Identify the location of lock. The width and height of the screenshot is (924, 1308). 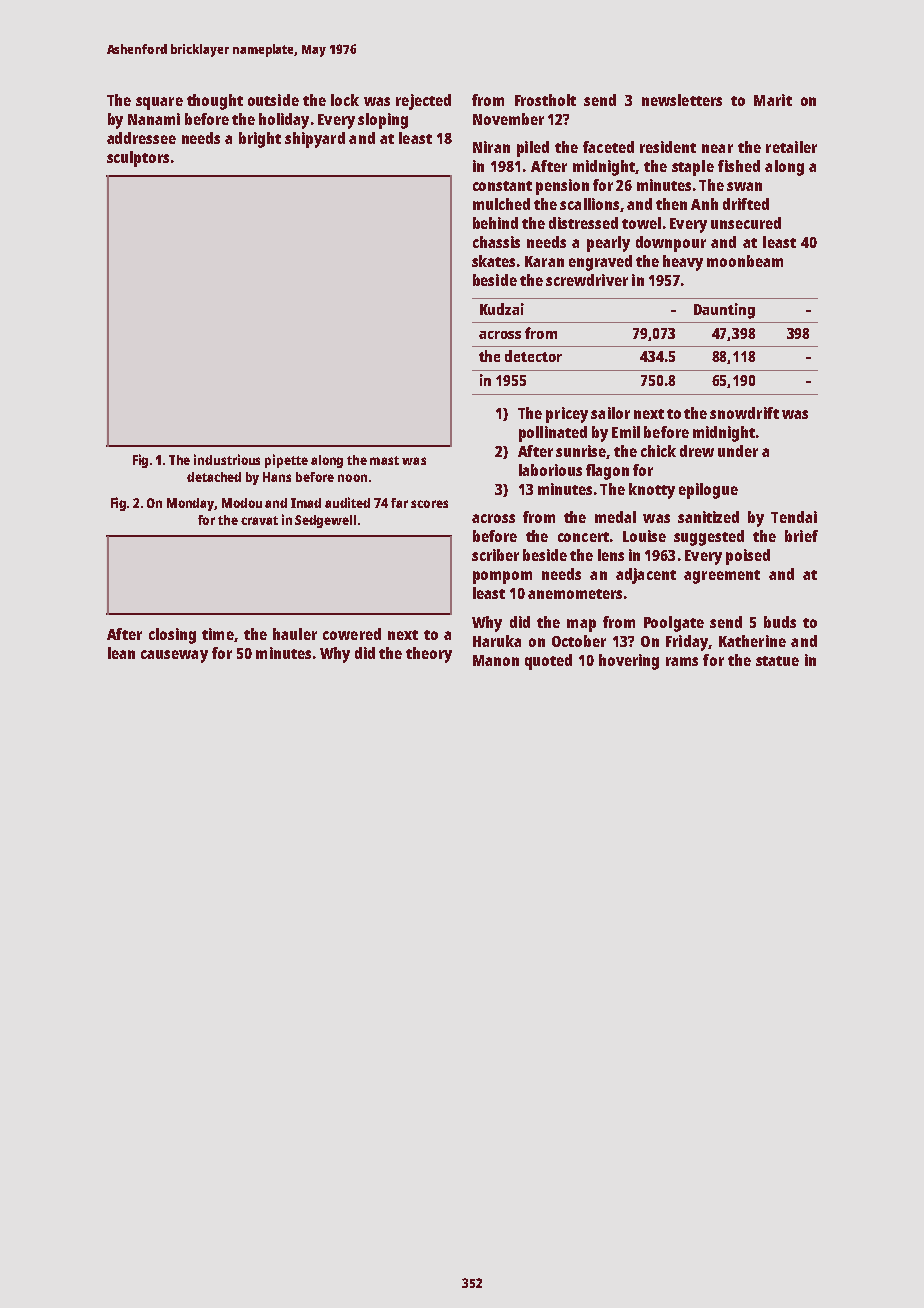
(345, 100).
